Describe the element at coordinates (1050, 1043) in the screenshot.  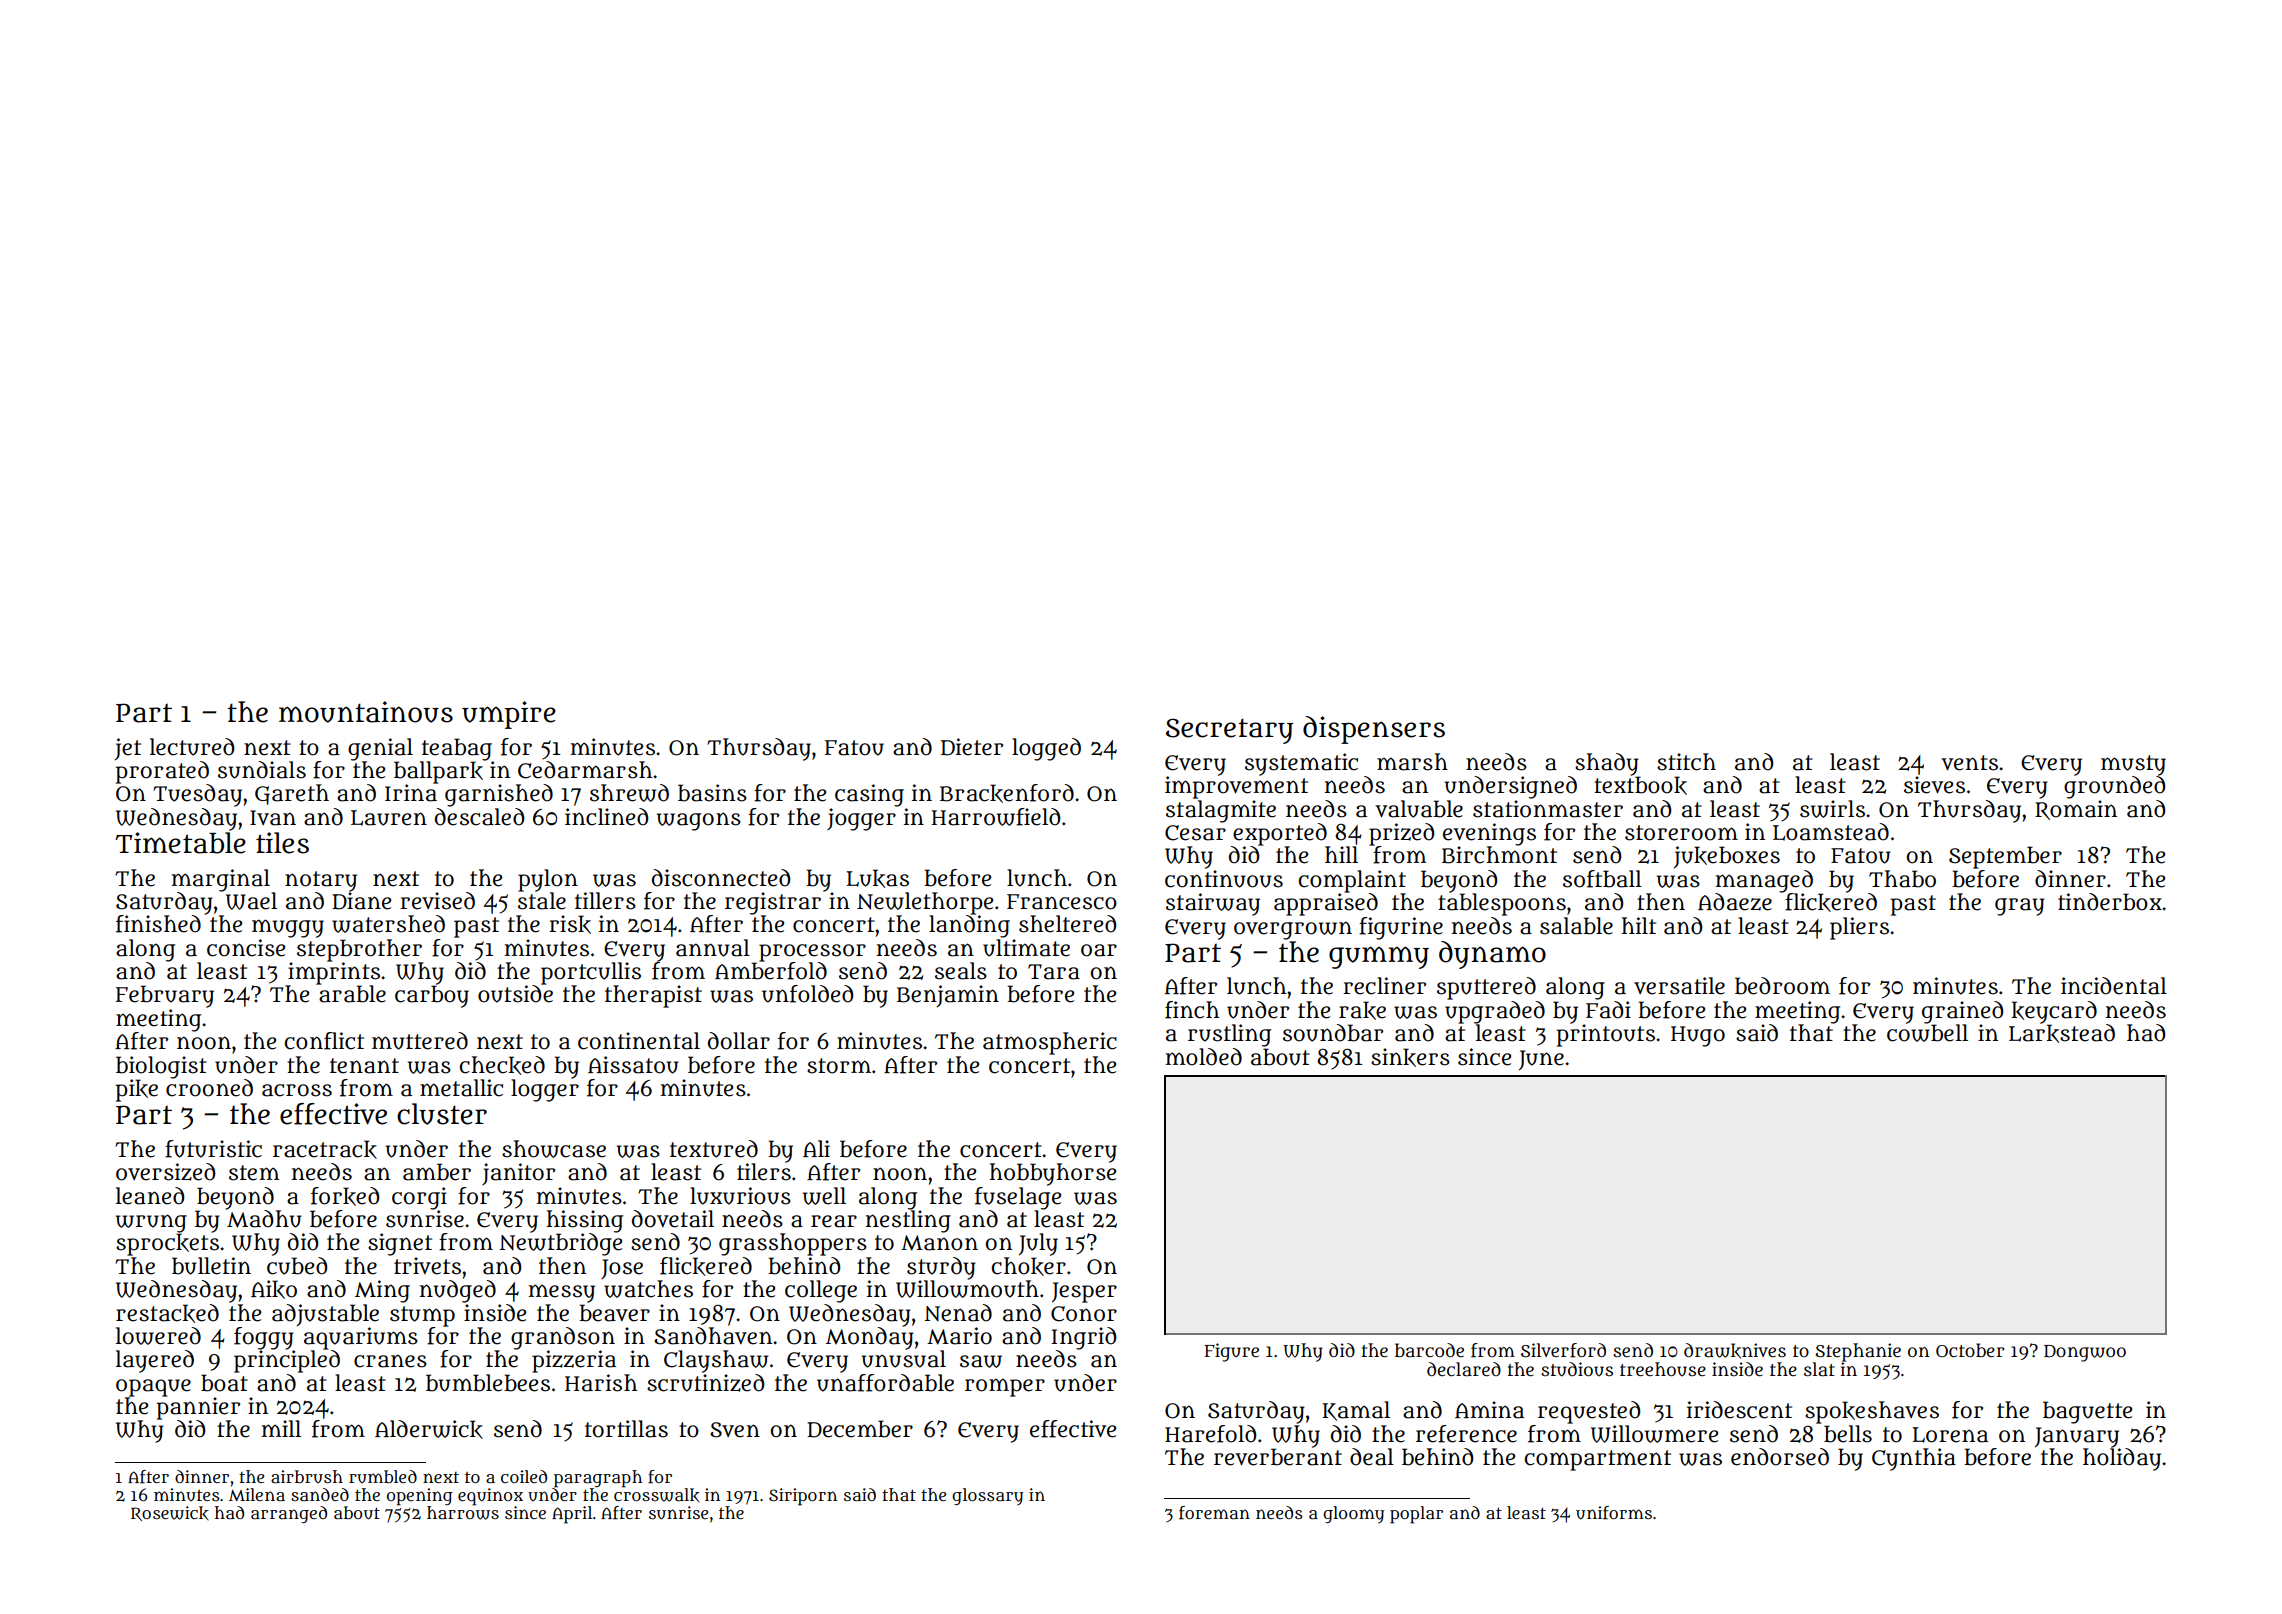
I see `atmospheric` at that location.
